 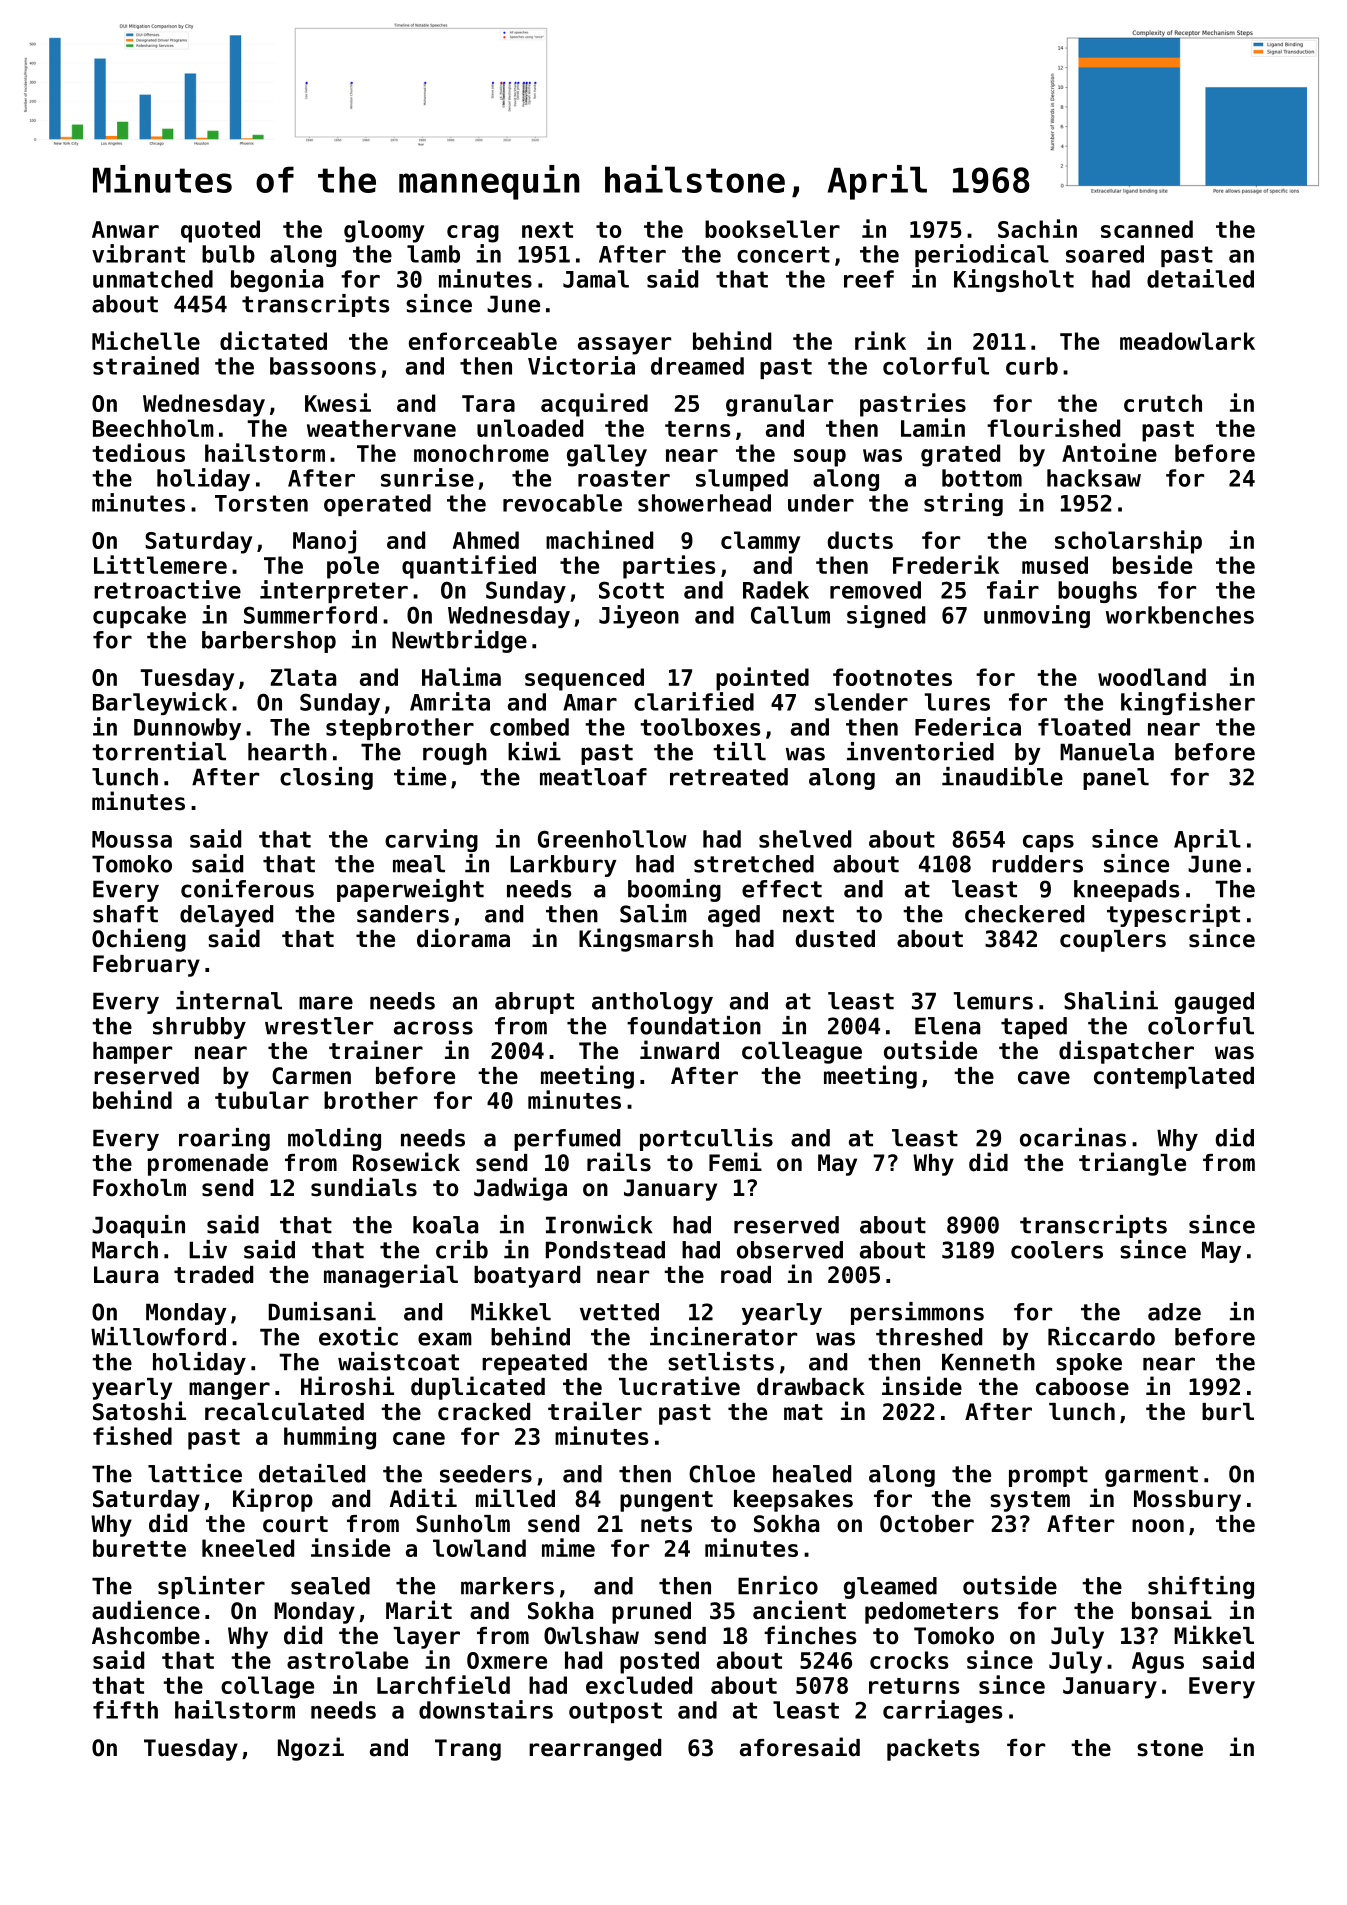 What do you see at coordinates (377, 505) in the page?
I see `operated` at bounding box center [377, 505].
